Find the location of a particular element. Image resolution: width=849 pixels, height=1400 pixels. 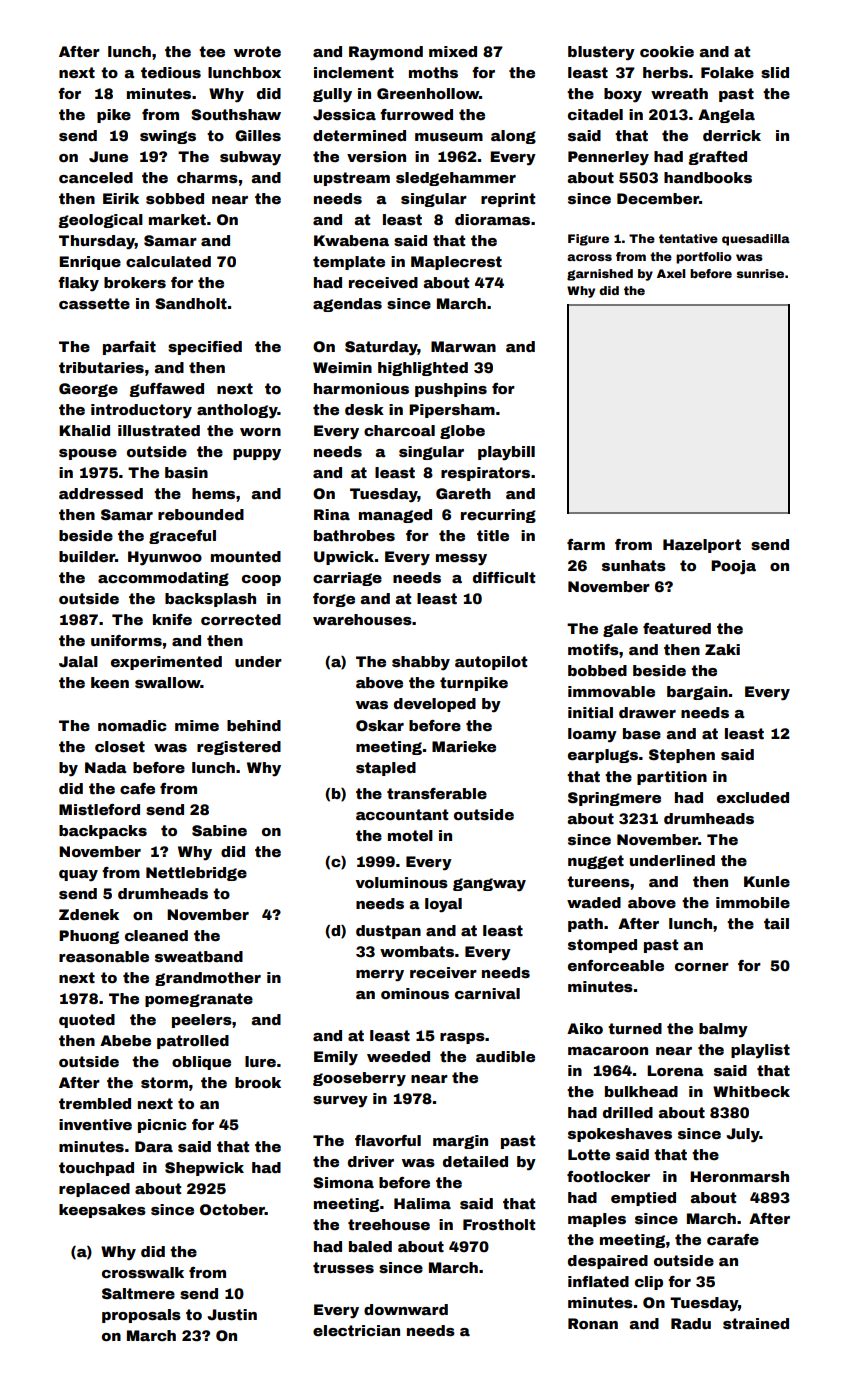

keepsakes is located at coordinates (102, 1211).
